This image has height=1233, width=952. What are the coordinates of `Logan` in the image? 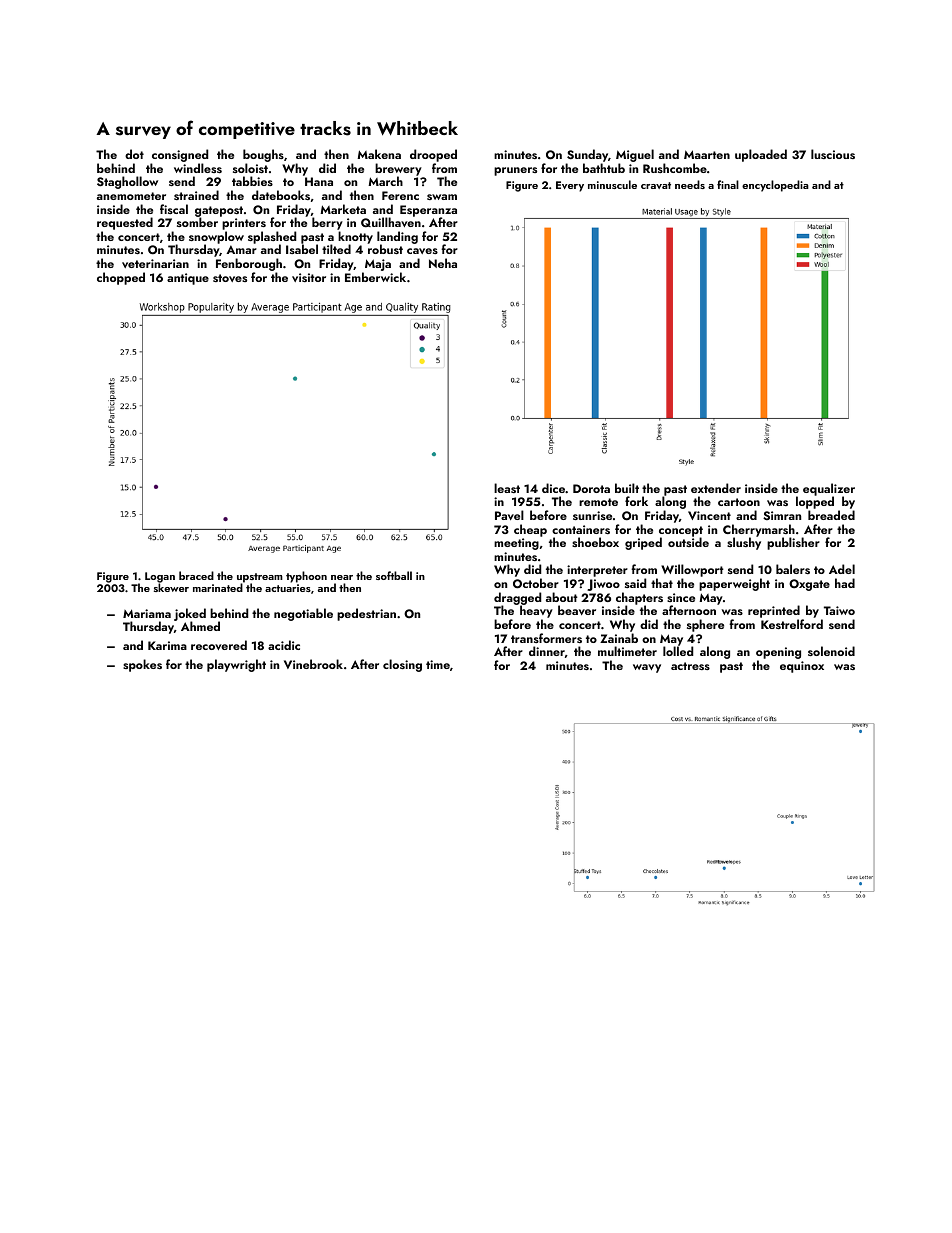 It's located at (160, 577).
